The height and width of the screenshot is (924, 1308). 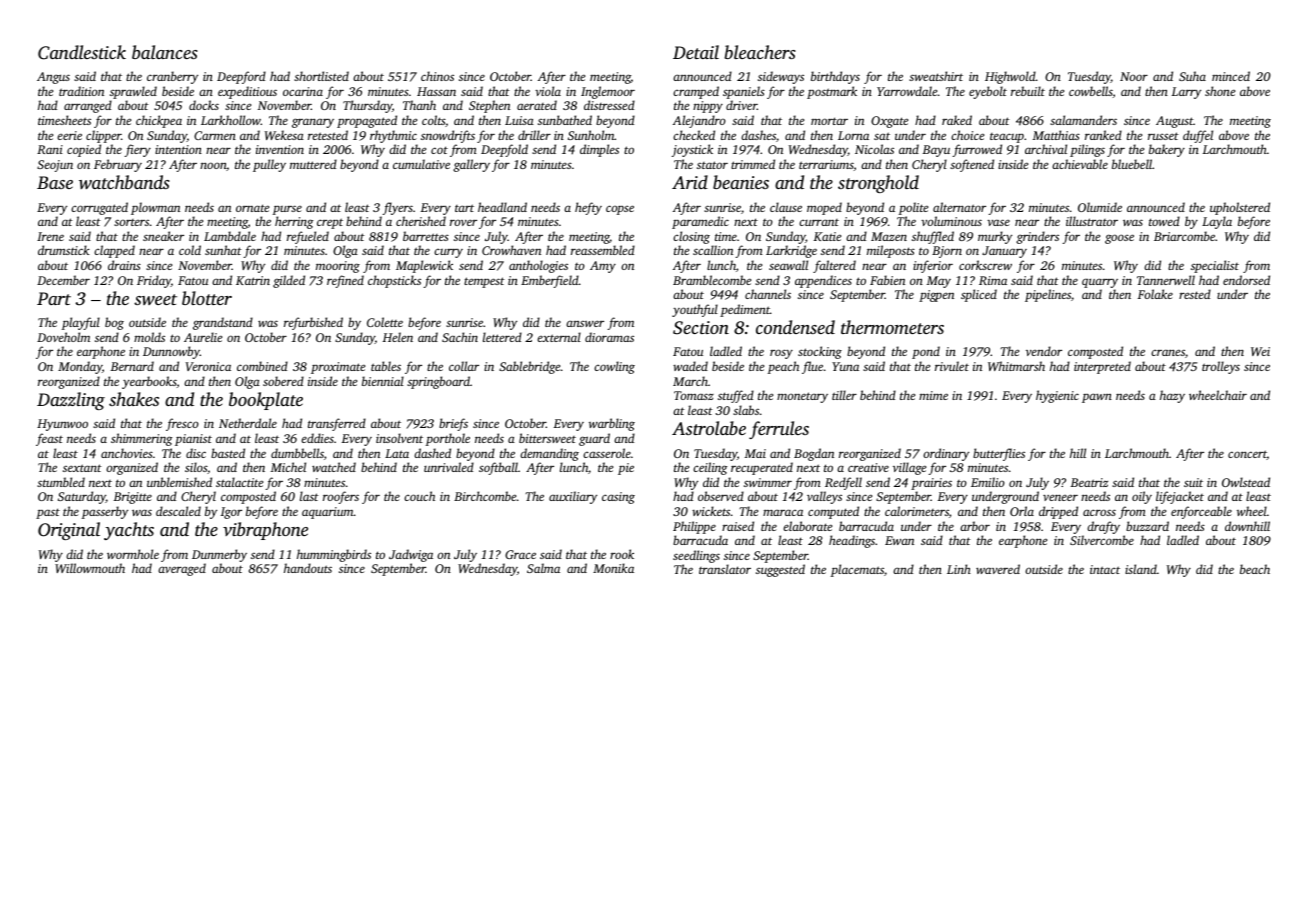 I want to click on past, so click(x=48, y=513).
